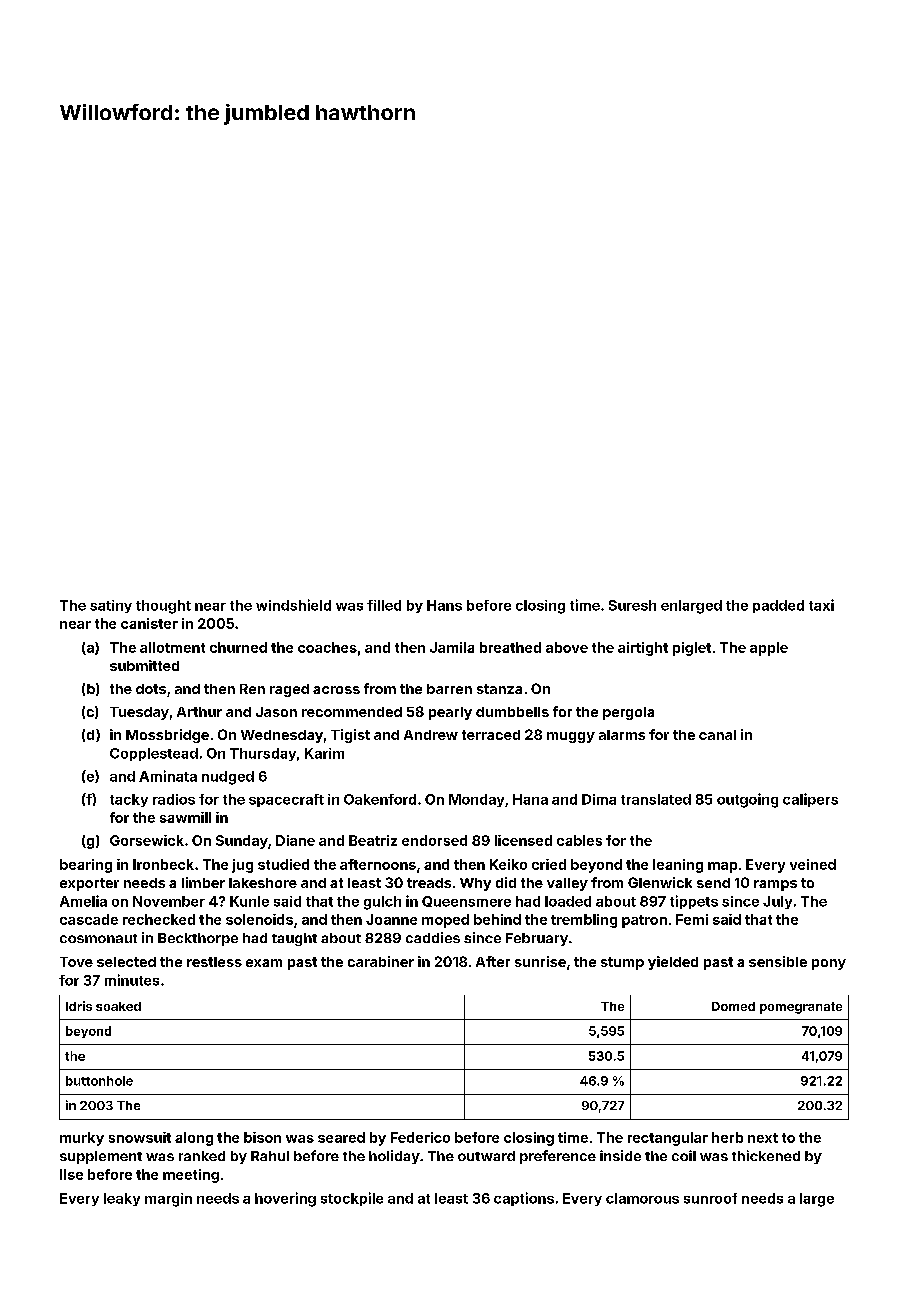  What do you see at coordinates (151, 689) in the document?
I see `dots` at bounding box center [151, 689].
